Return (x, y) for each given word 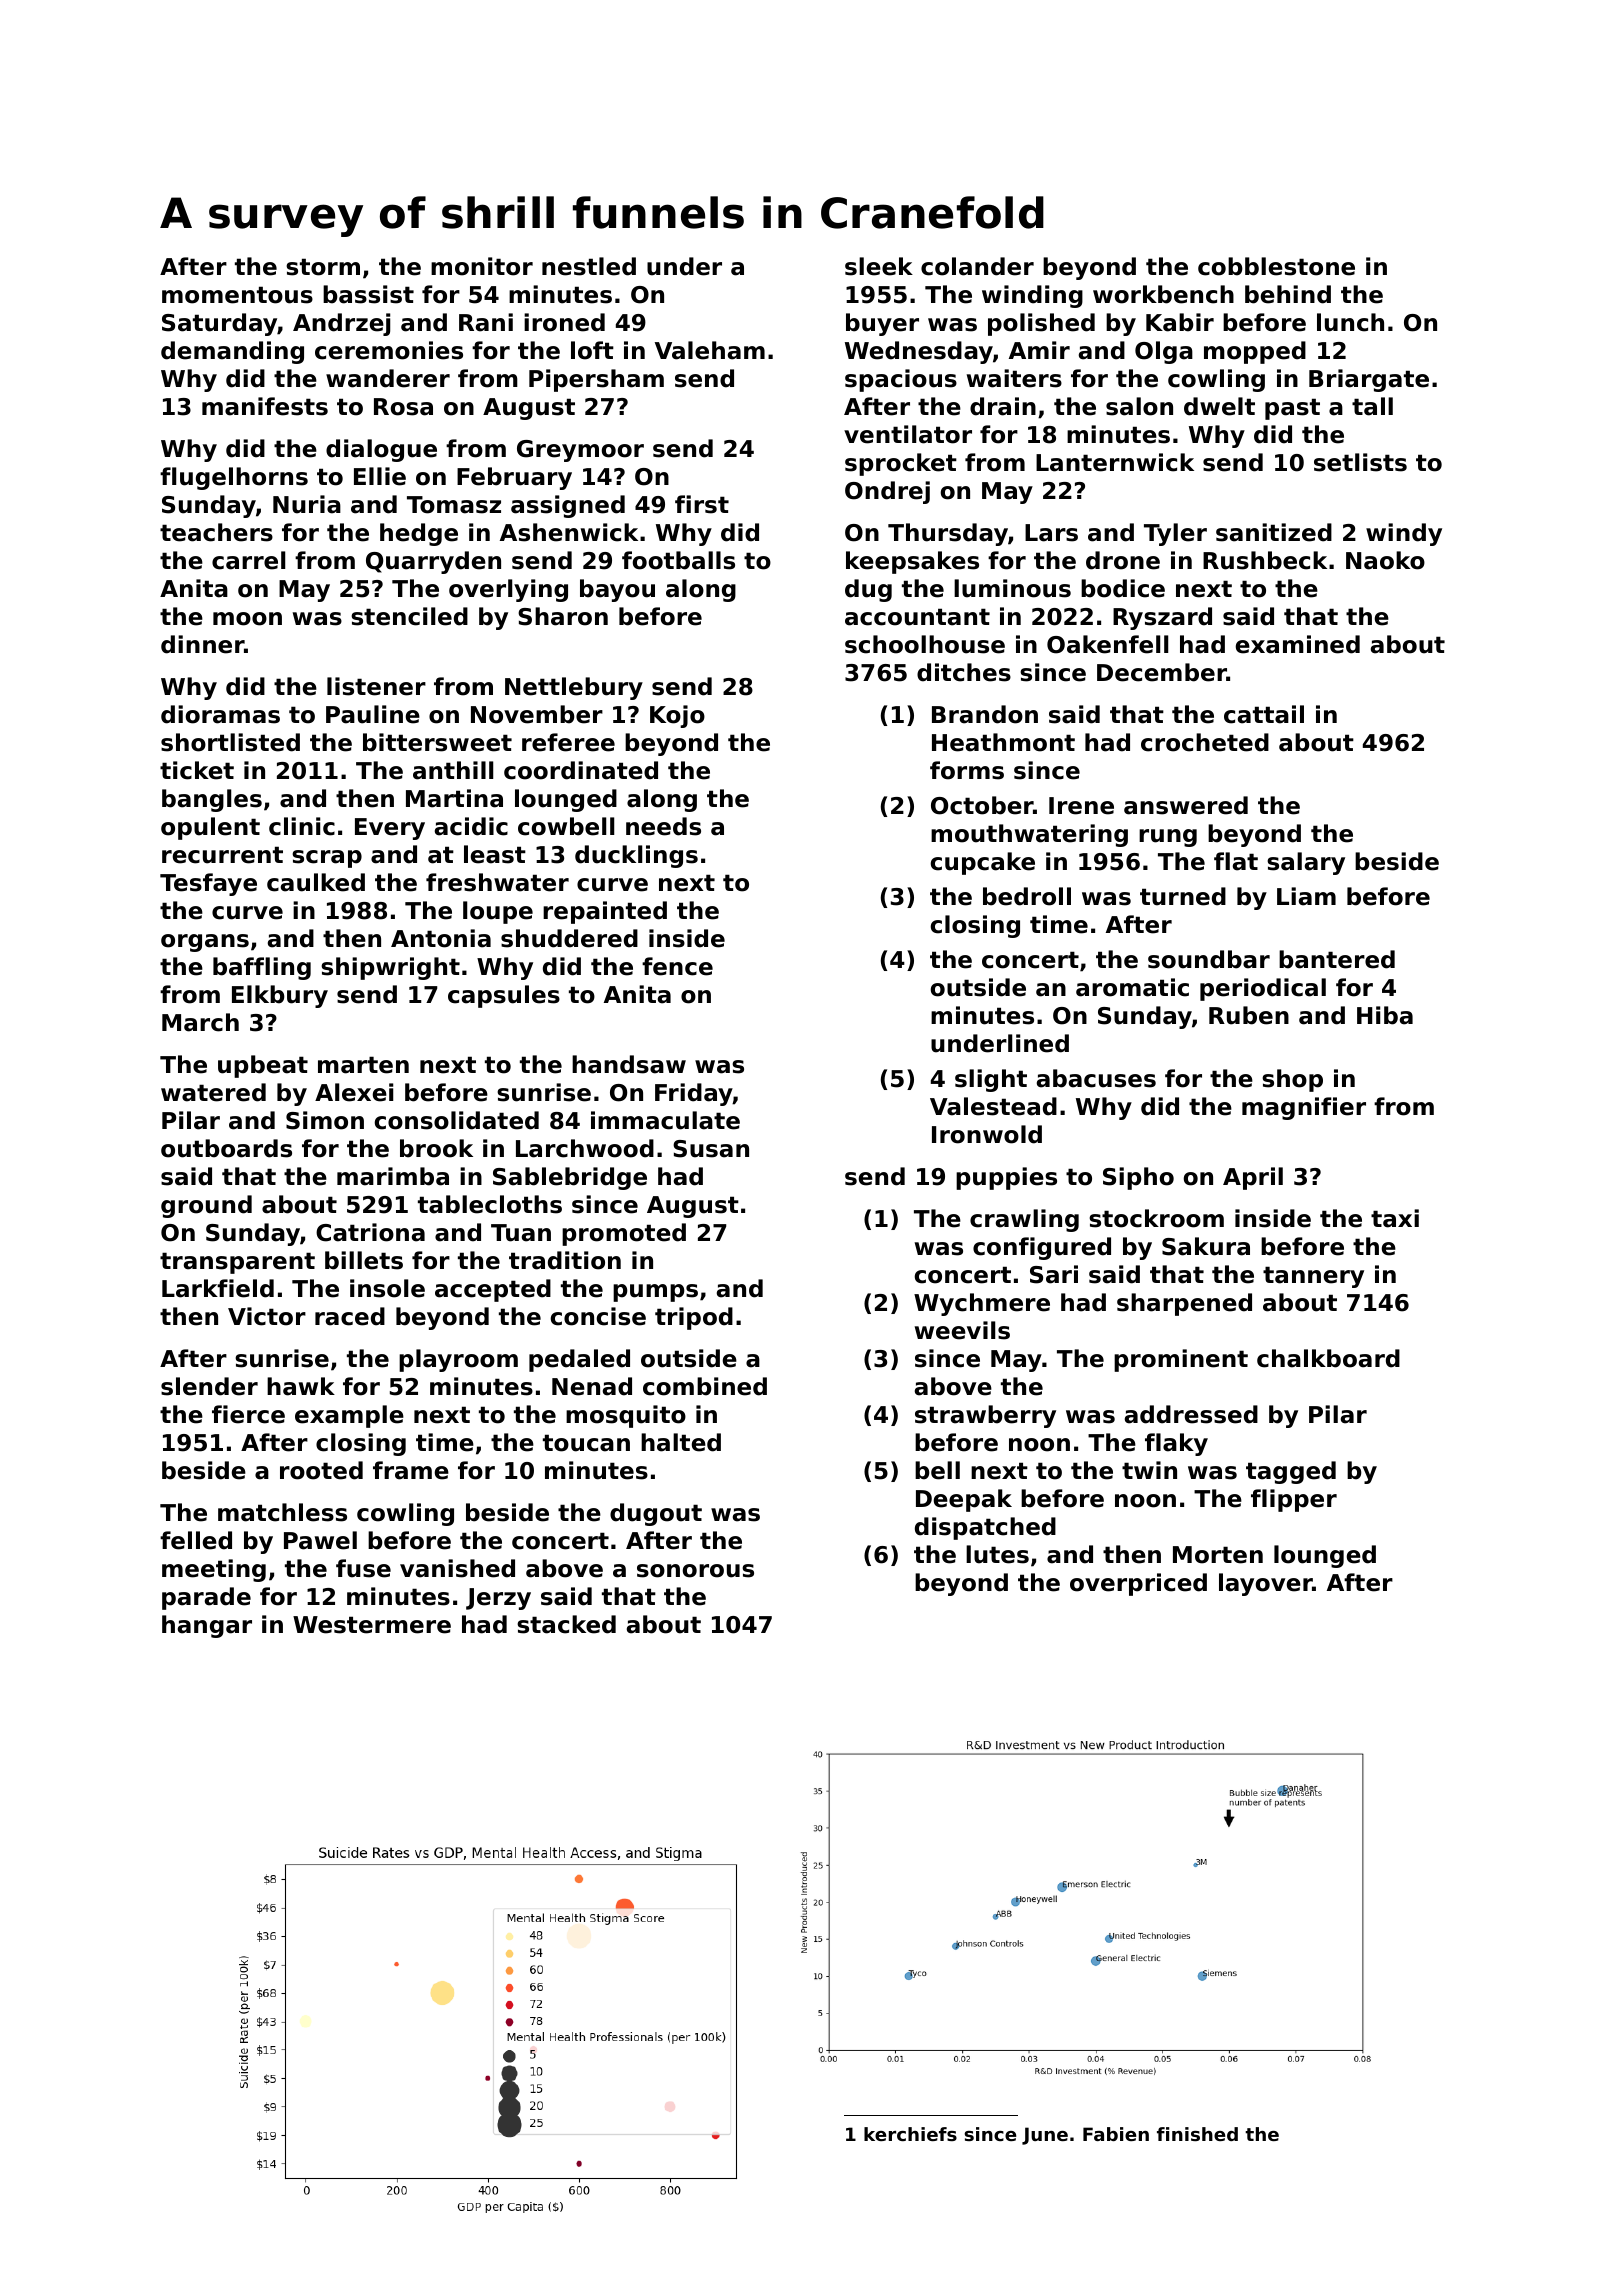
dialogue (381, 450)
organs (205, 943)
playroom (458, 1360)
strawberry (985, 1416)
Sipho (1138, 1178)
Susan (711, 1149)
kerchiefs (910, 2134)
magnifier (1304, 1108)
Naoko (1385, 560)
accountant (917, 617)
